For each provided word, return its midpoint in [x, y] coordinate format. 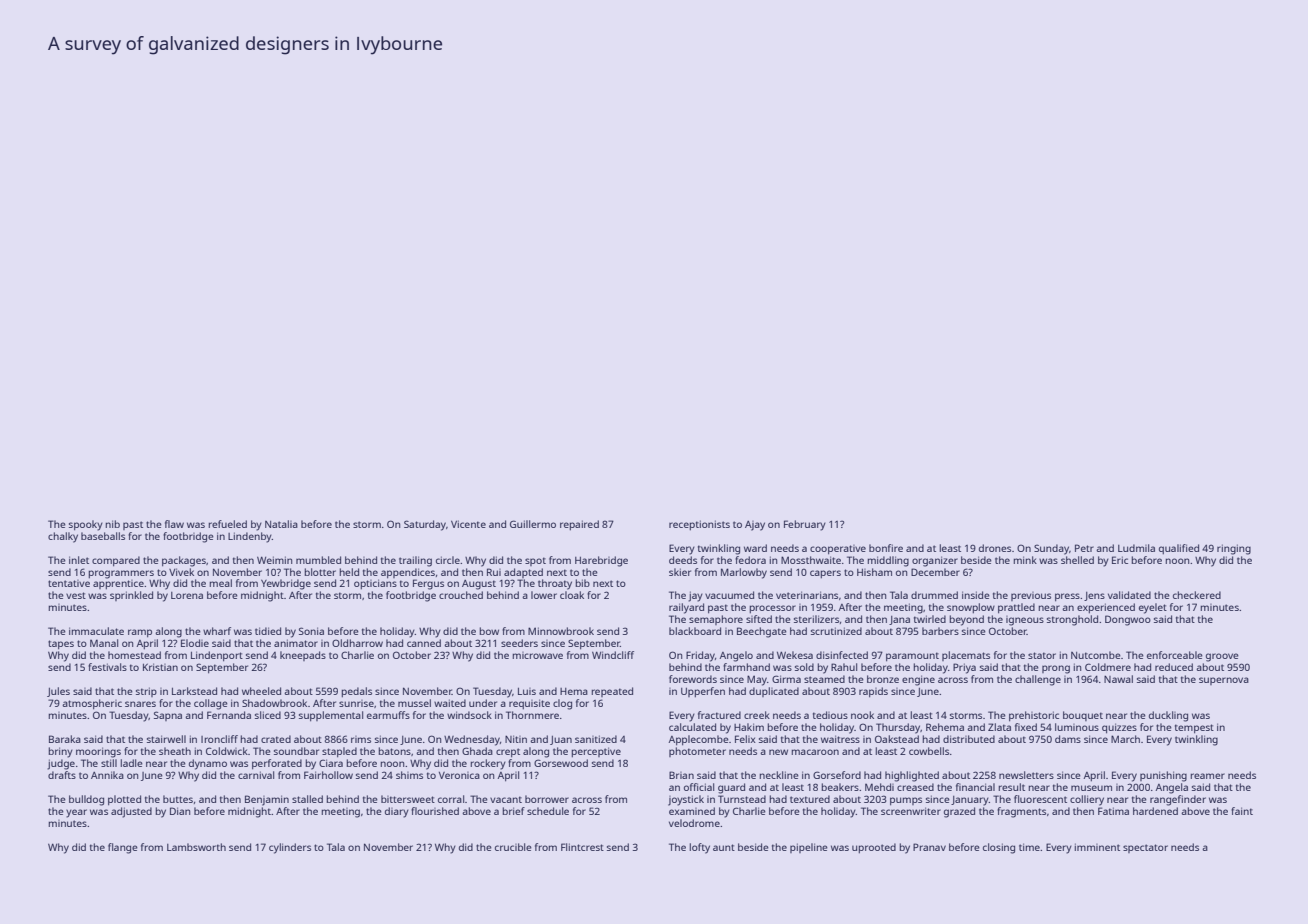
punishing [1163, 776]
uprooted [874, 848]
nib [113, 524]
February [805, 525]
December [935, 572]
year [76, 813]
